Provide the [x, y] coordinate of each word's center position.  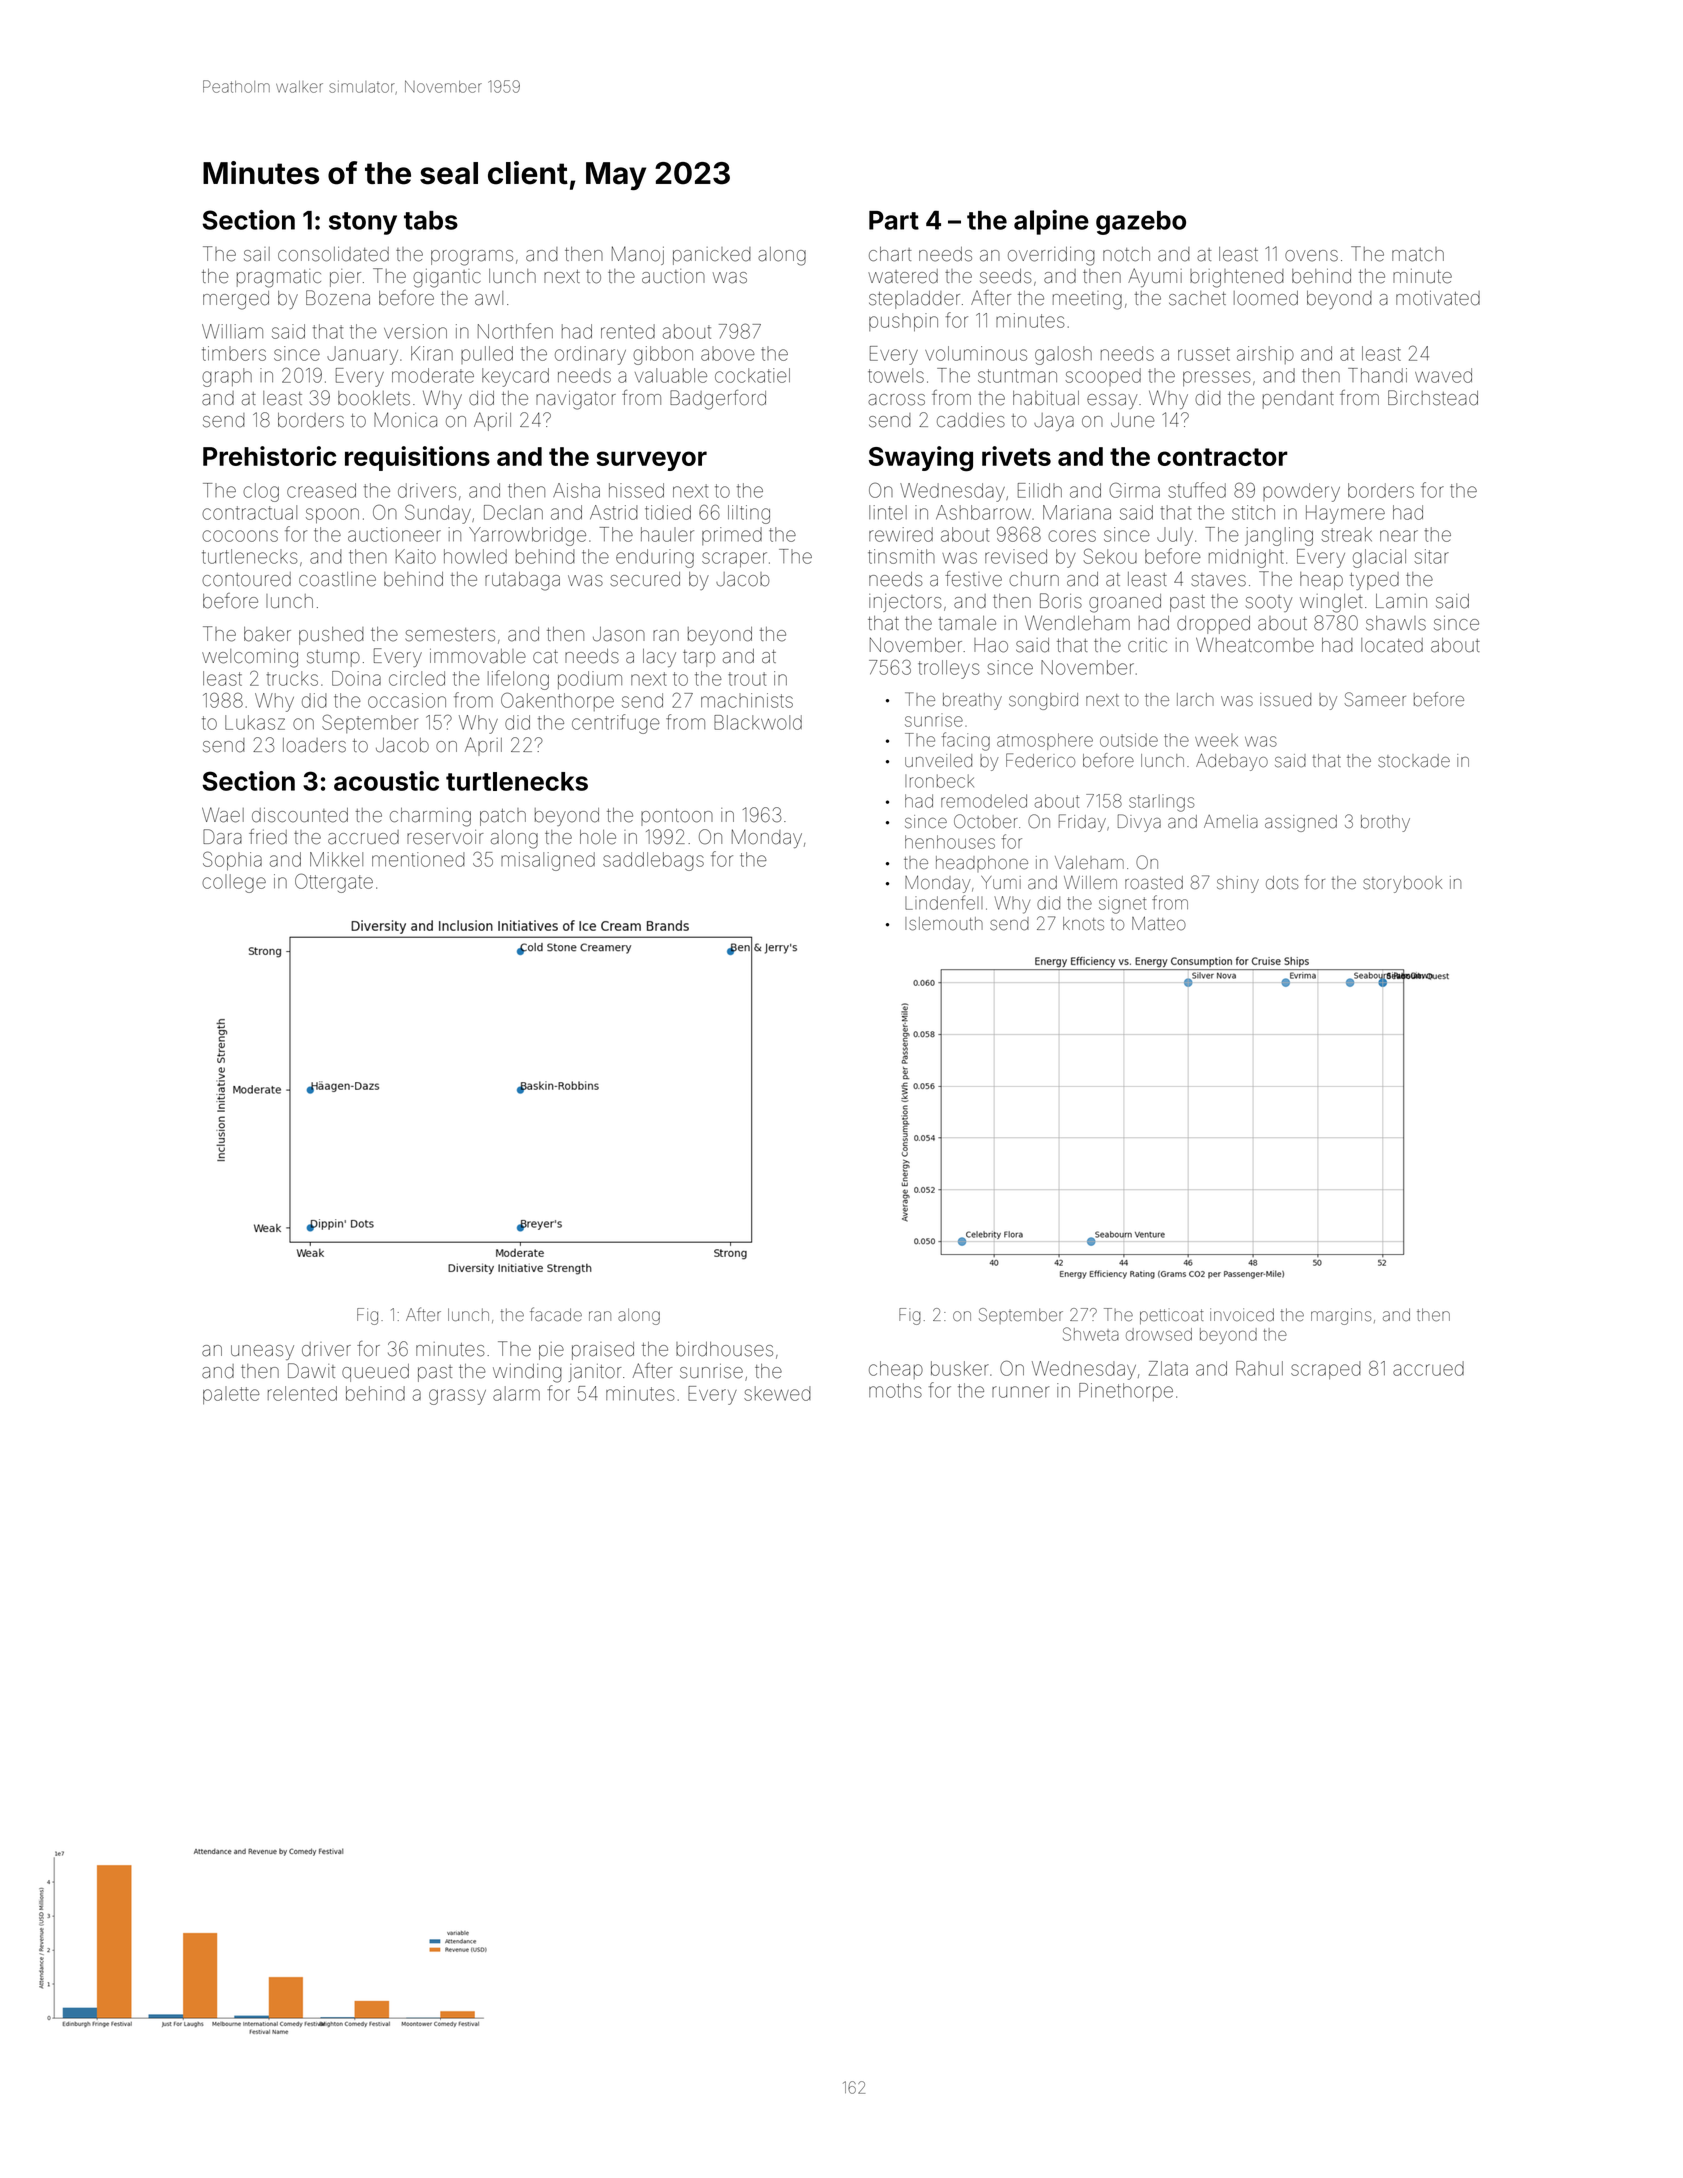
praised [603, 1351]
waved [1443, 375]
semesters [450, 635]
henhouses [950, 842]
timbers [234, 353]
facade [556, 1314]
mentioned [418, 859]
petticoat [1172, 1316]
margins [1341, 1316]
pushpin [903, 322]
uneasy [262, 1352]
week [1216, 740]
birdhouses [724, 1349]
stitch [1253, 512]
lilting [749, 514]
